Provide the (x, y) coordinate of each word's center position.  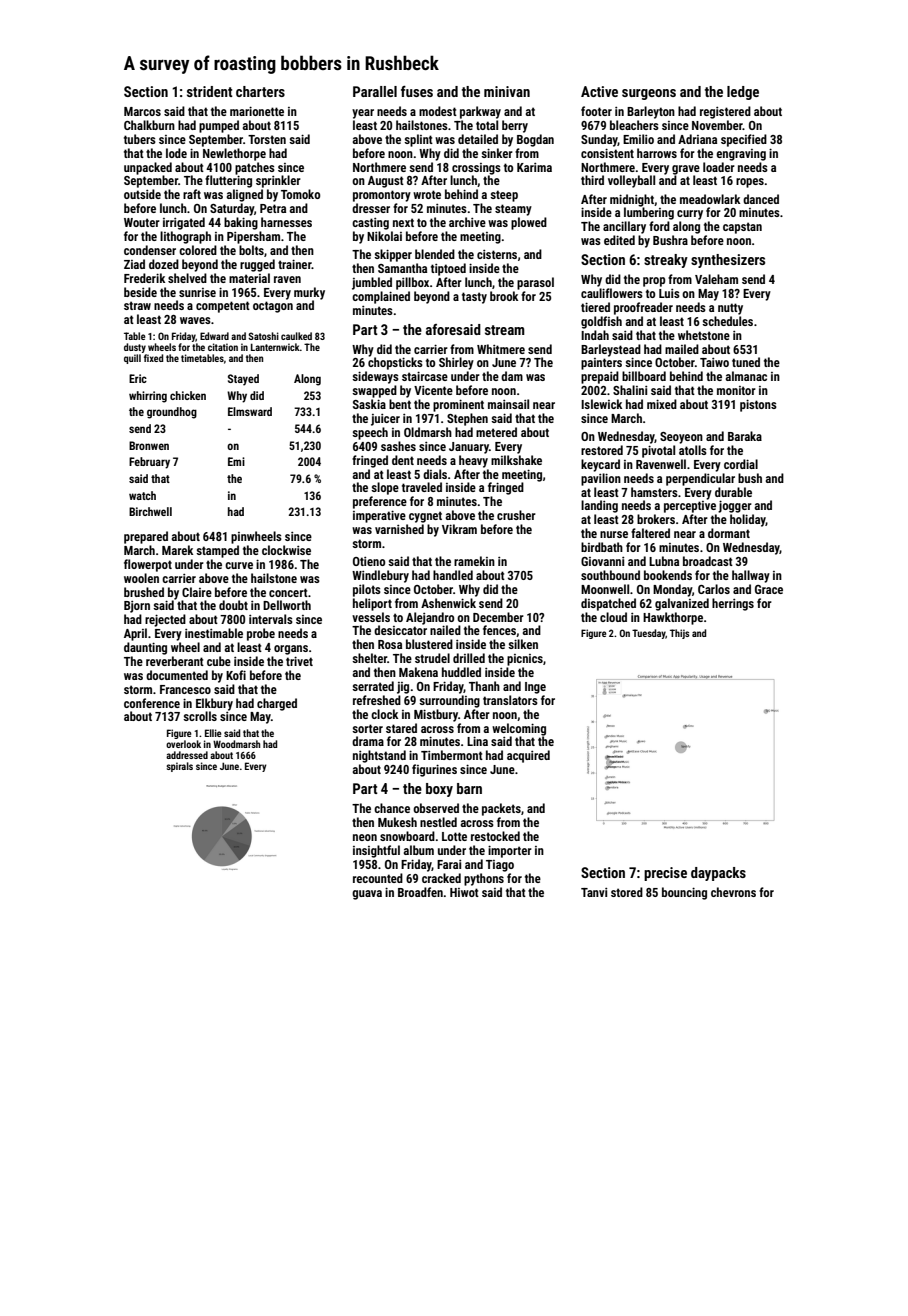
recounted (378, 878)
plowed (529, 223)
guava (367, 895)
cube (219, 661)
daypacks (718, 874)
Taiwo (714, 362)
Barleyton (651, 112)
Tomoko (300, 194)
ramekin (474, 561)
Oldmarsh (428, 432)
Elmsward (250, 411)
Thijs (680, 634)
